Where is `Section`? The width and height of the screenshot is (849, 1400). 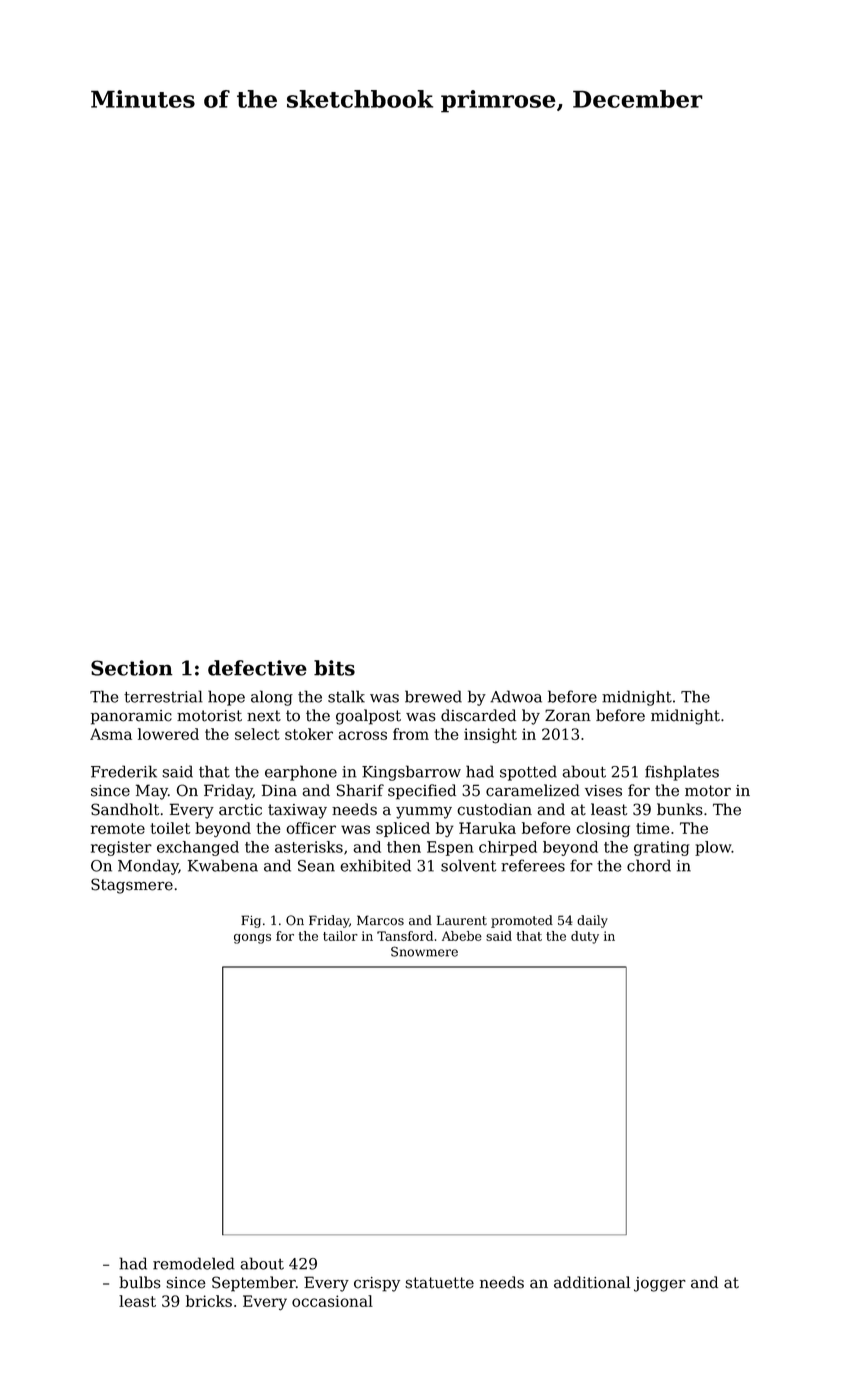
Section is located at coordinates (132, 668).
